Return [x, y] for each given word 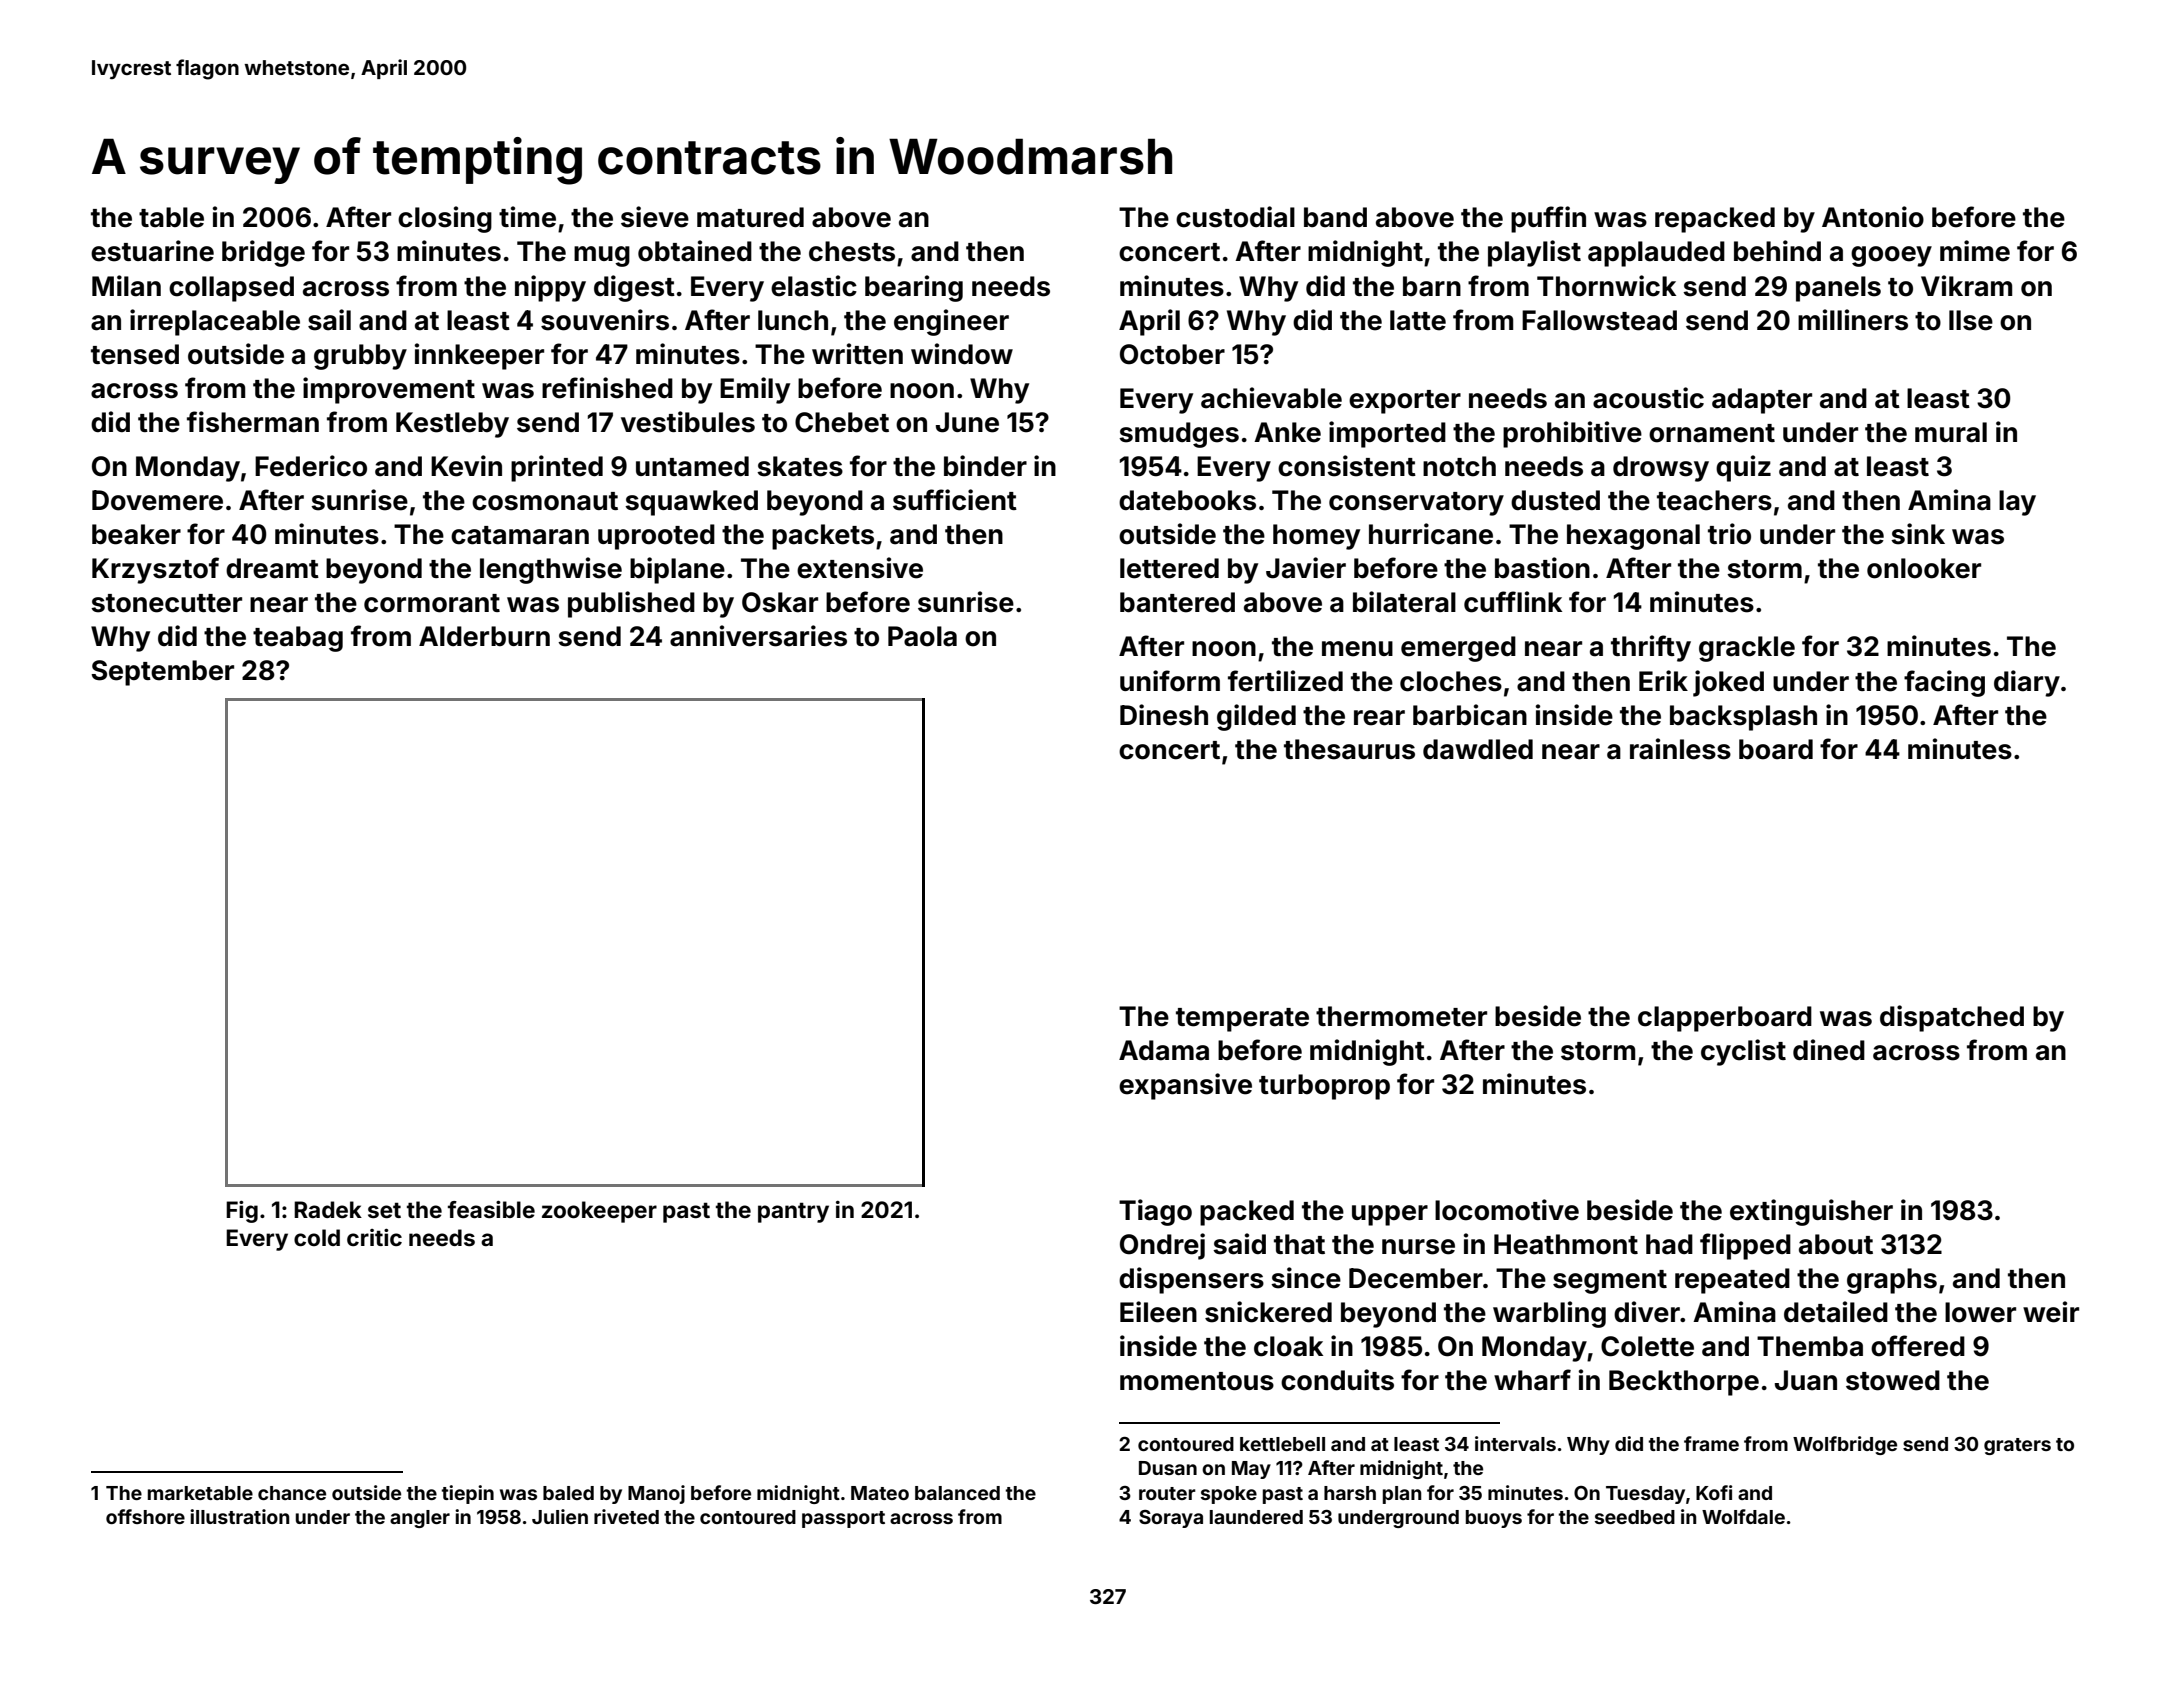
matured [750, 217]
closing [445, 219]
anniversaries [758, 636]
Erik [1663, 680]
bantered [1177, 602]
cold [317, 1237]
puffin [1548, 219]
